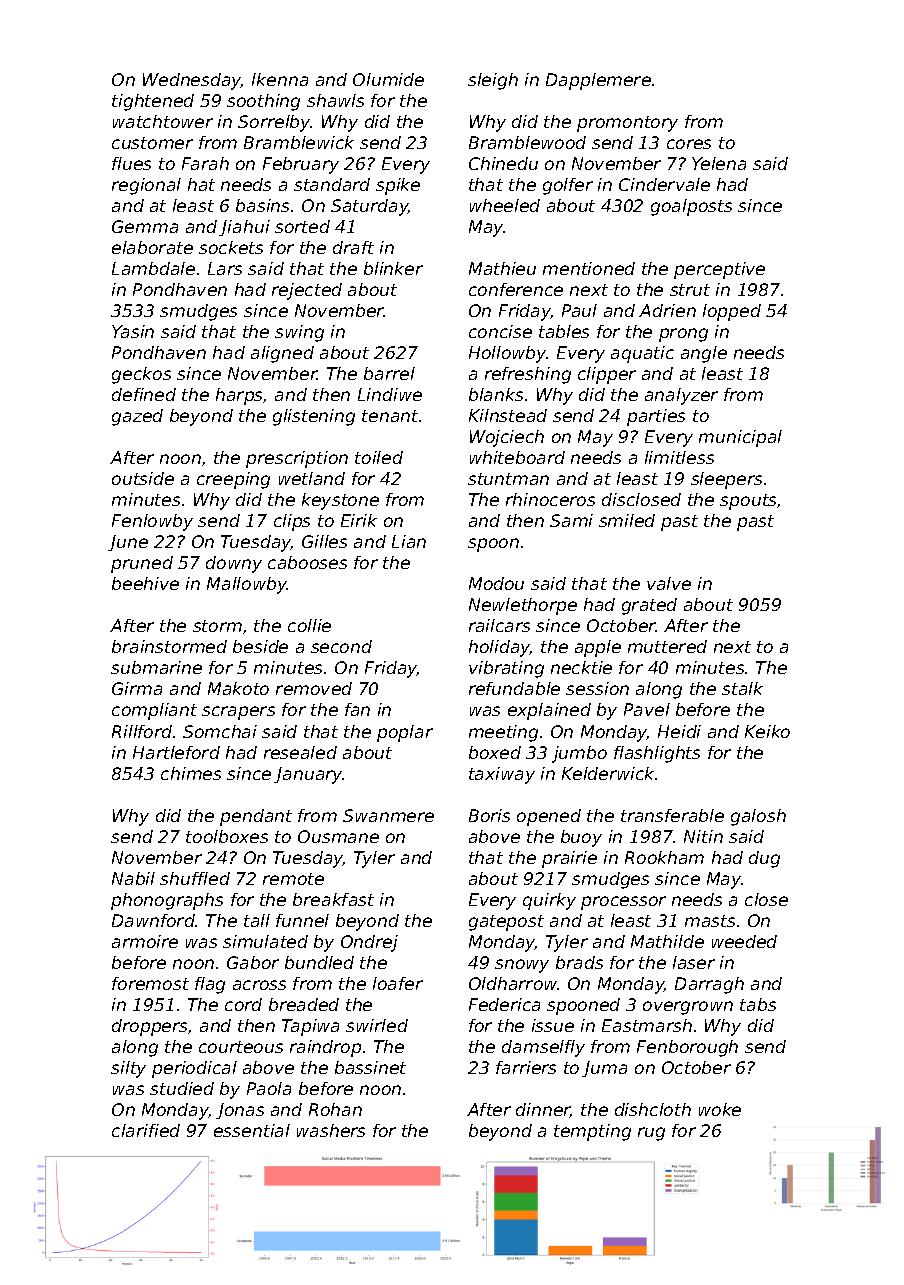 The height and width of the screenshot is (1285, 904). I want to click on Eirik, so click(359, 520).
